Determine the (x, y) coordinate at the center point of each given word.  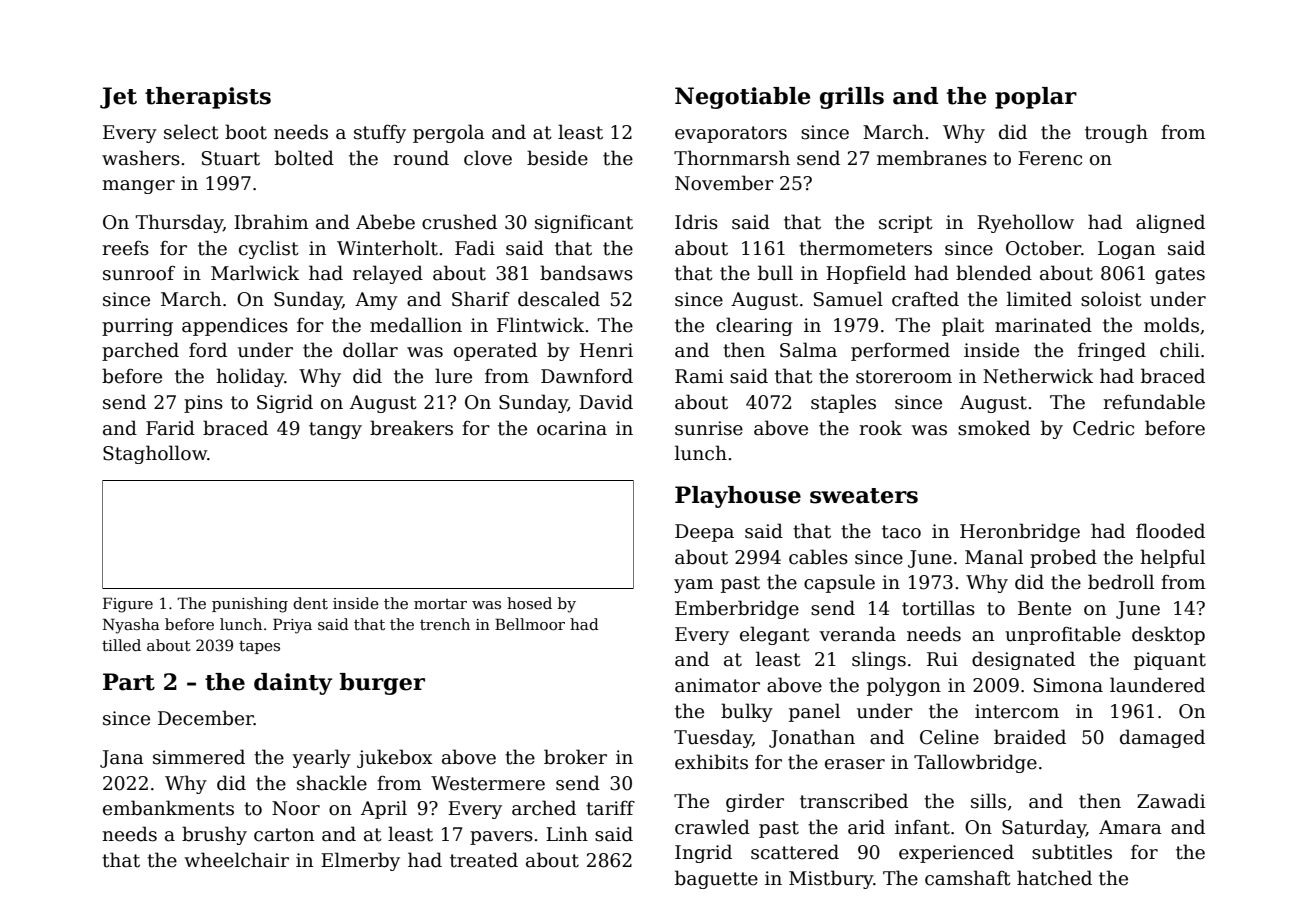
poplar (1036, 98)
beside (557, 158)
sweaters (864, 496)
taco (901, 532)
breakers (411, 428)
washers (141, 158)
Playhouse (738, 497)
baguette (716, 879)
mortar (440, 604)
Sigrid (285, 403)
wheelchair (236, 860)
